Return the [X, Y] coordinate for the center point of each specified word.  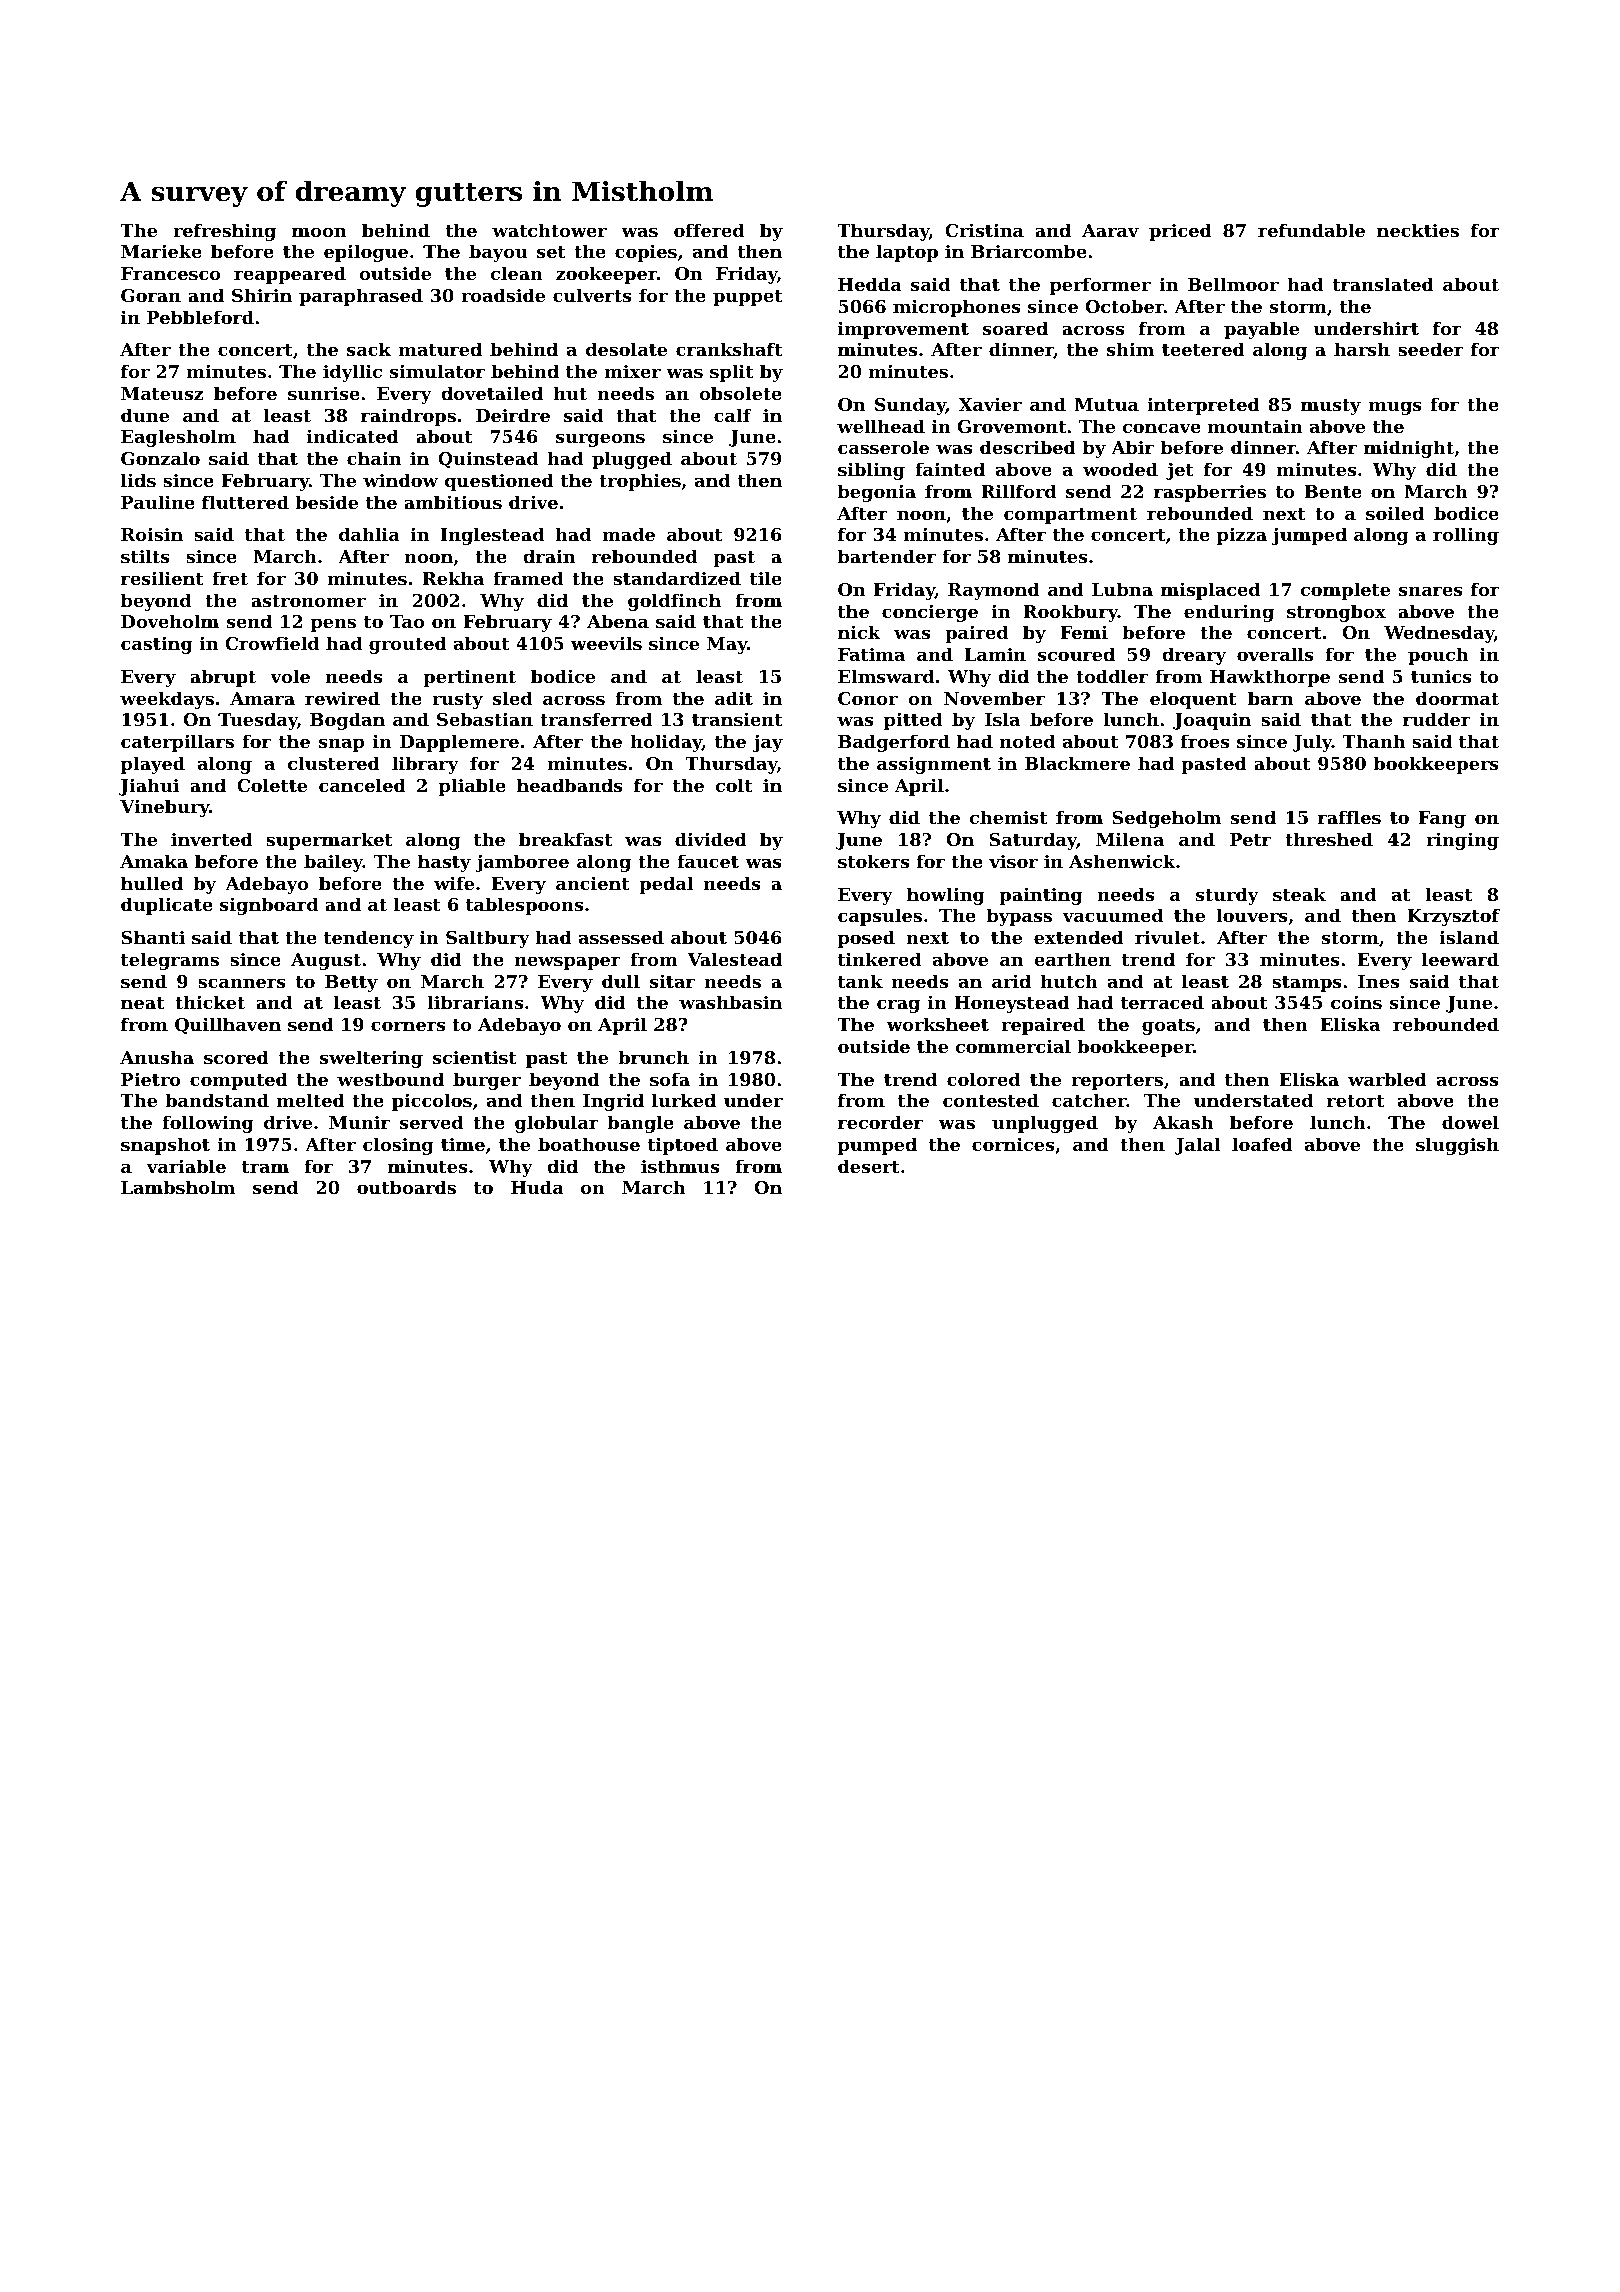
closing [398, 1146]
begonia [877, 493]
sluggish [1457, 1146]
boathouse [589, 1144]
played [153, 765]
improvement [903, 330]
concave [1161, 428]
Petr [1250, 839]
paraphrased [361, 297]
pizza [1242, 536]
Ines [1378, 981]
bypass [1019, 917]
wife [454, 883]
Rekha [453, 578]
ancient [592, 883]
